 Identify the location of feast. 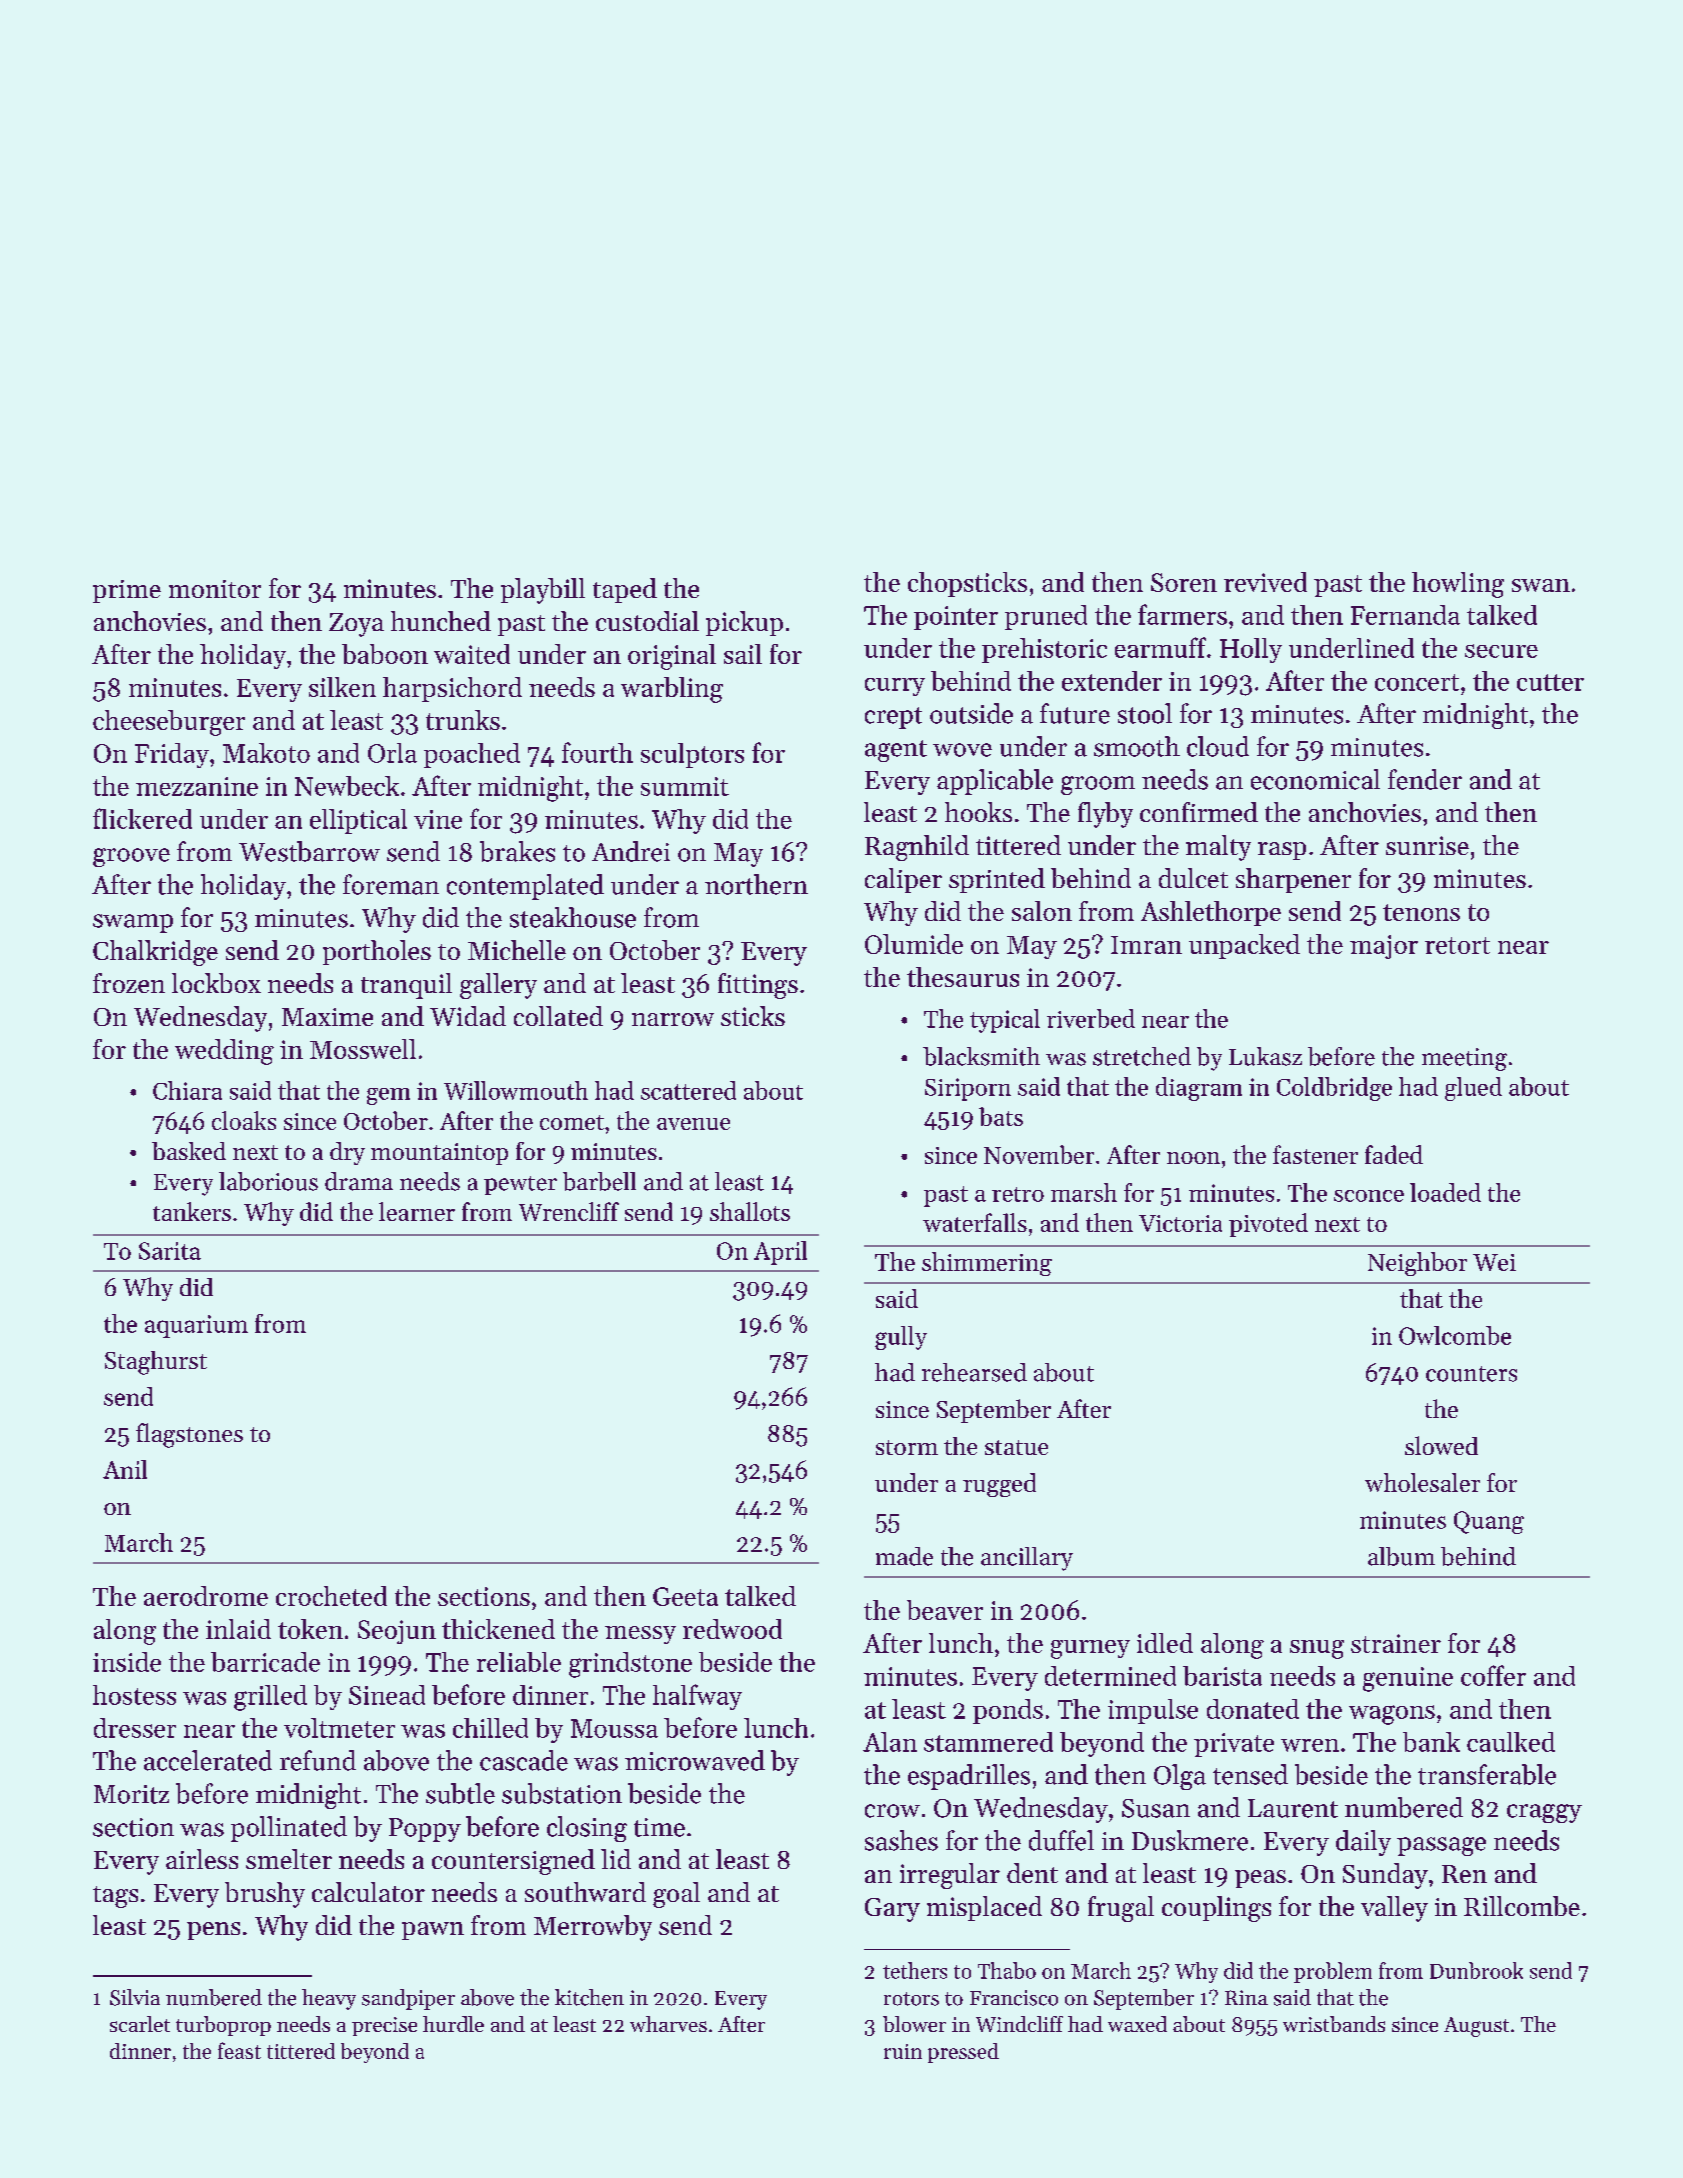
(239, 2050).
